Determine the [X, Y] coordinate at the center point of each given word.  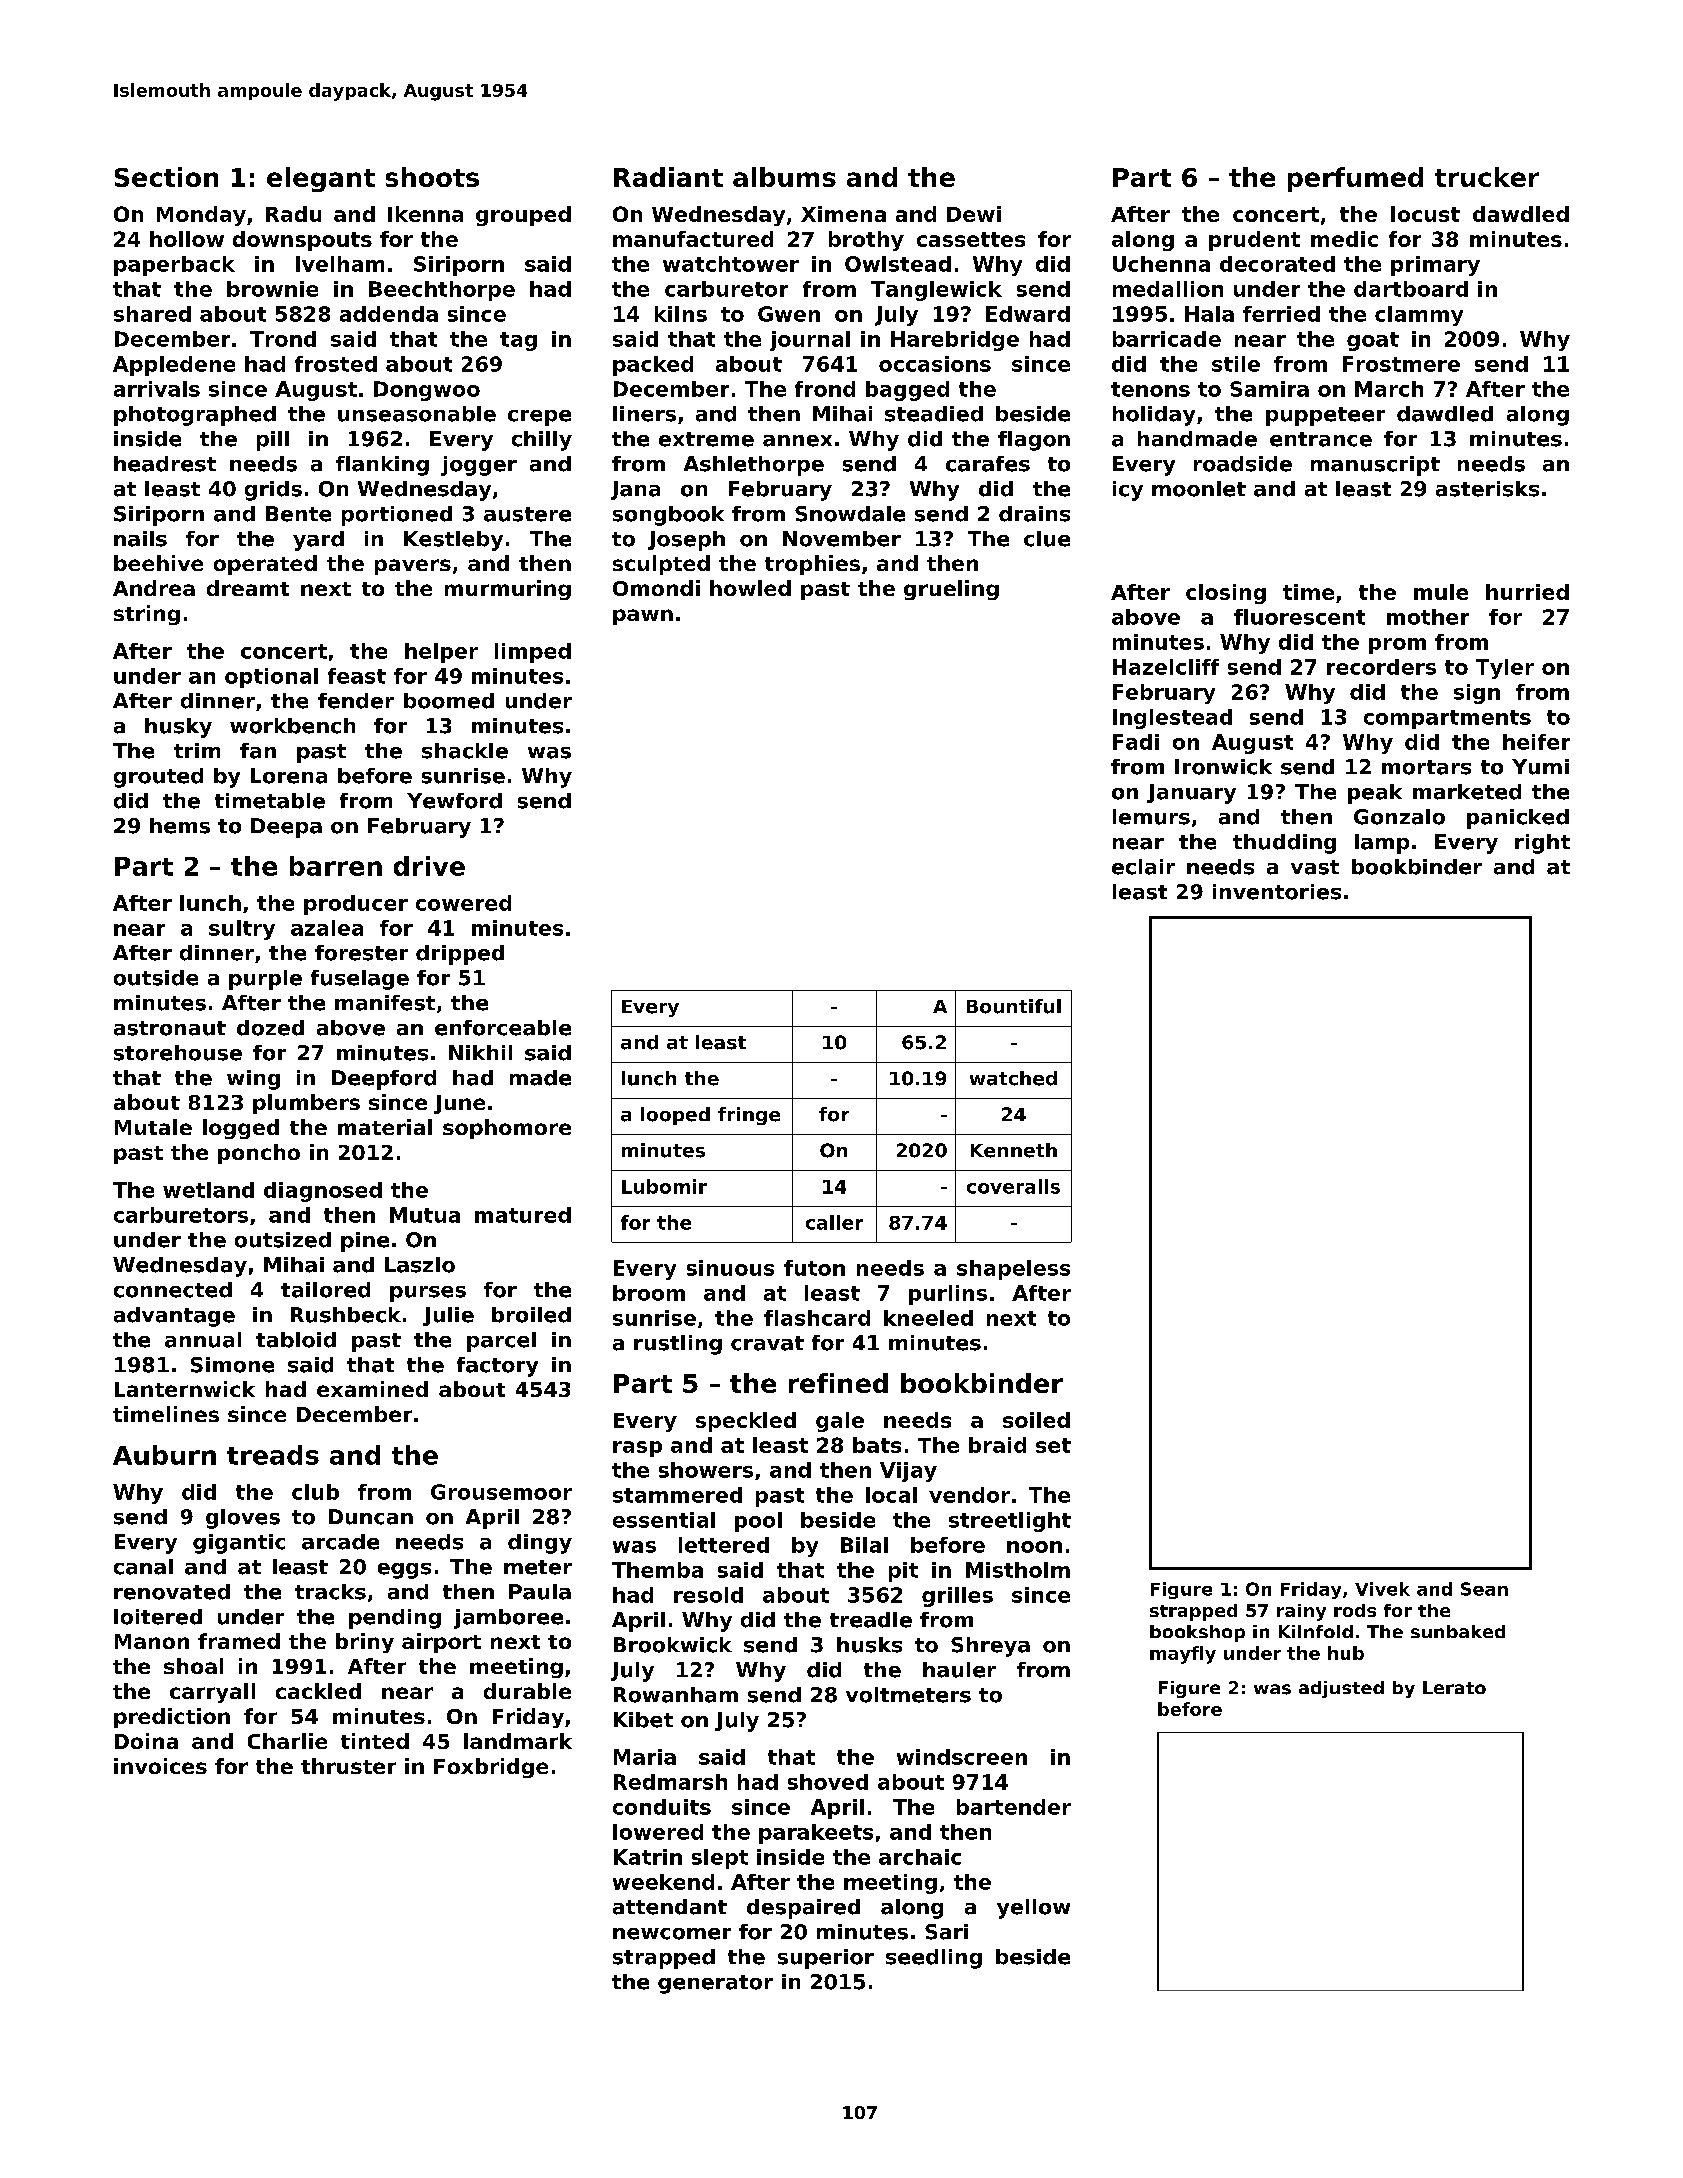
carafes [988, 464]
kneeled [928, 1318]
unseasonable [417, 414]
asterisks [1487, 489]
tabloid [296, 1340]
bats [877, 1445]
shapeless [1013, 1270]
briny [365, 1643]
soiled [1036, 1420]
